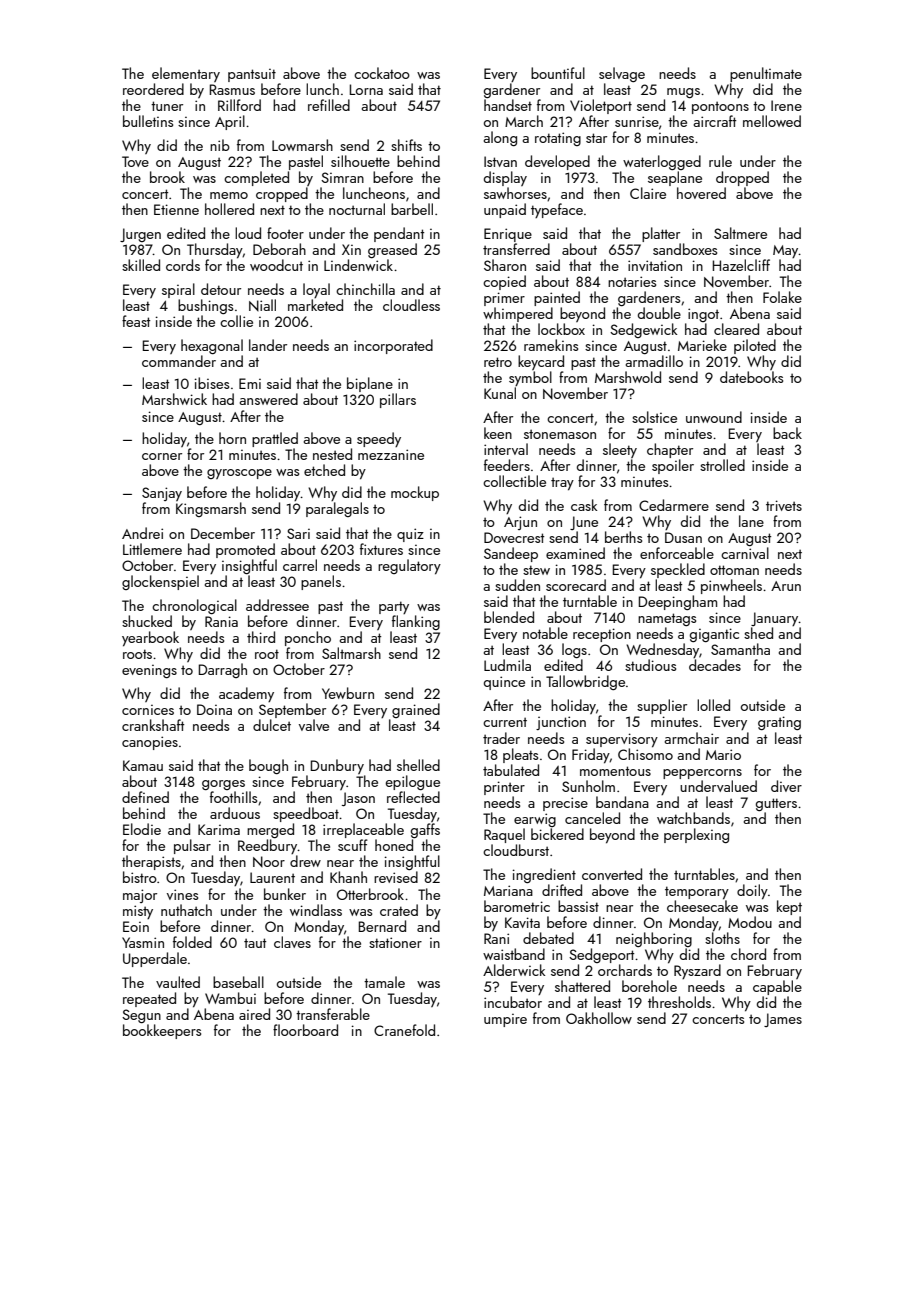 The image size is (924, 1314). Describe the element at coordinates (702, 774) in the screenshot. I see `peppercorns` at that location.
